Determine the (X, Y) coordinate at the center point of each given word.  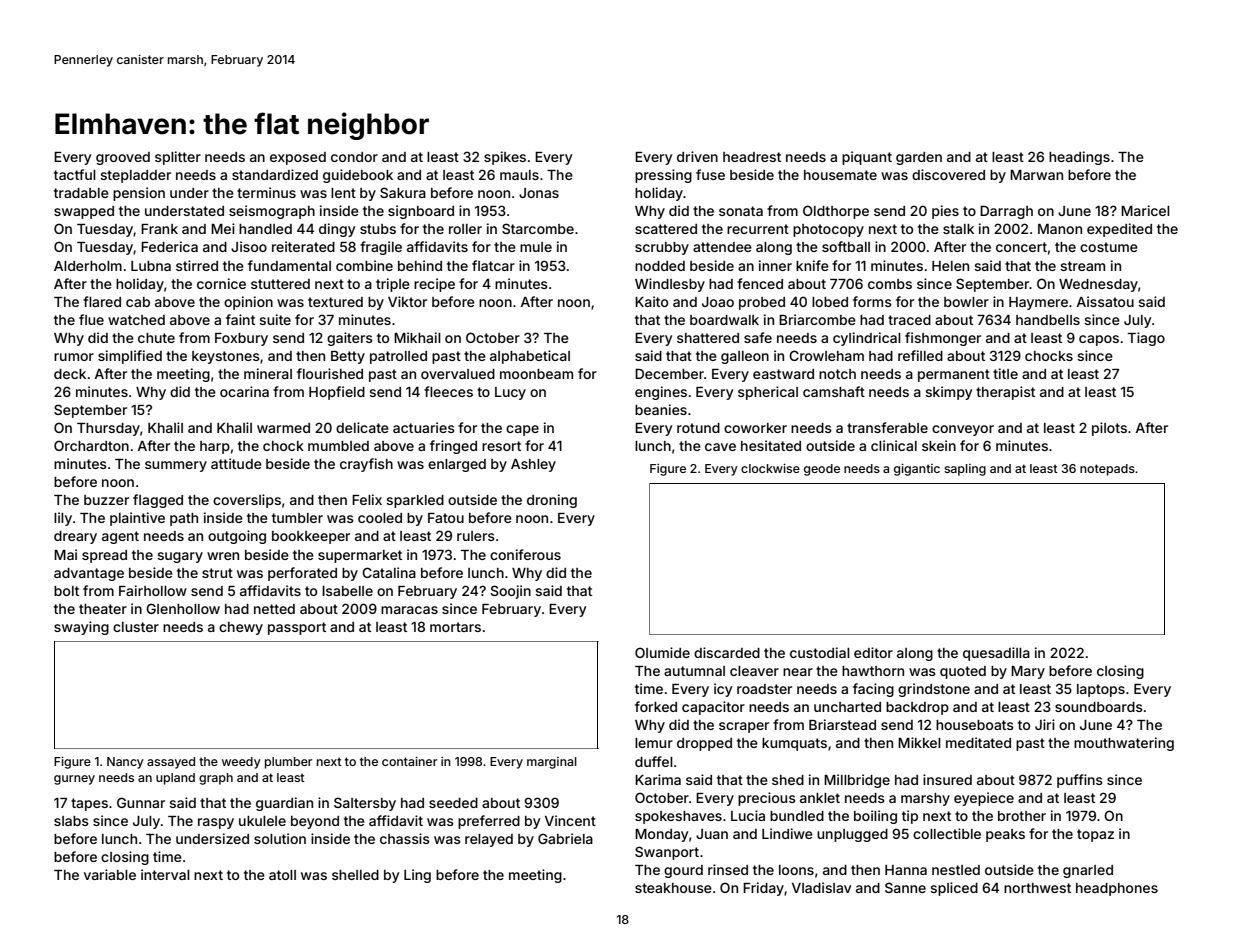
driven (697, 156)
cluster (136, 627)
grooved (123, 158)
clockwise (770, 468)
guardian (284, 804)
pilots (1109, 429)
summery (176, 466)
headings (1079, 158)
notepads (1107, 470)
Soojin (511, 592)
